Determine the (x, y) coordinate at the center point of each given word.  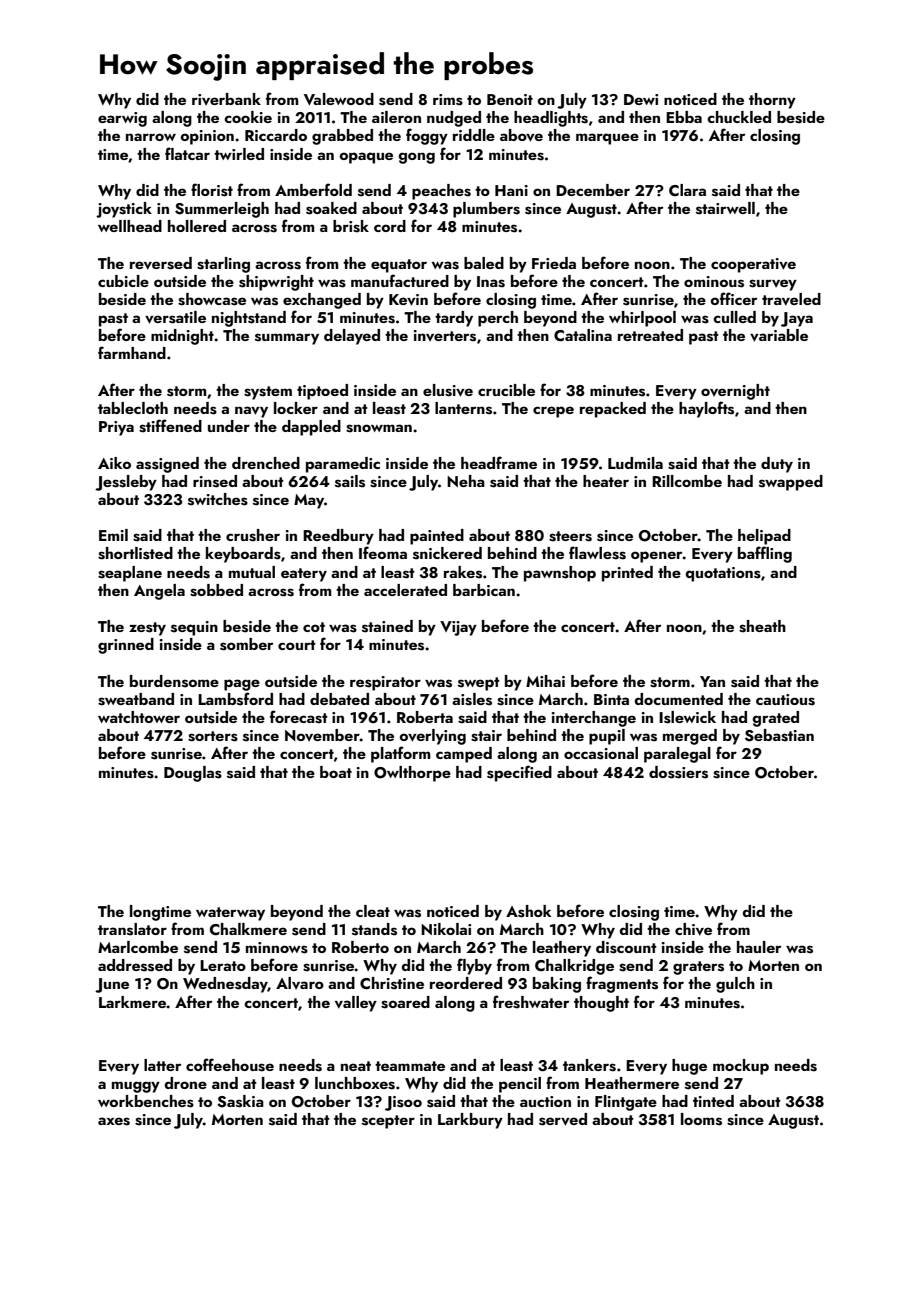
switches (218, 499)
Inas (491, 282)
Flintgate (626, 1103)
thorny (772, 101)
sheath (762, 626)
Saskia (240, 1101)
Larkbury (470, 1121)
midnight (182, 337)
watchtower (139, 717)
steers (570, 536)
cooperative (753, 265)
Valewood (339, 99)
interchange (594, 719)
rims (448, 100)
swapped (791, 483)
